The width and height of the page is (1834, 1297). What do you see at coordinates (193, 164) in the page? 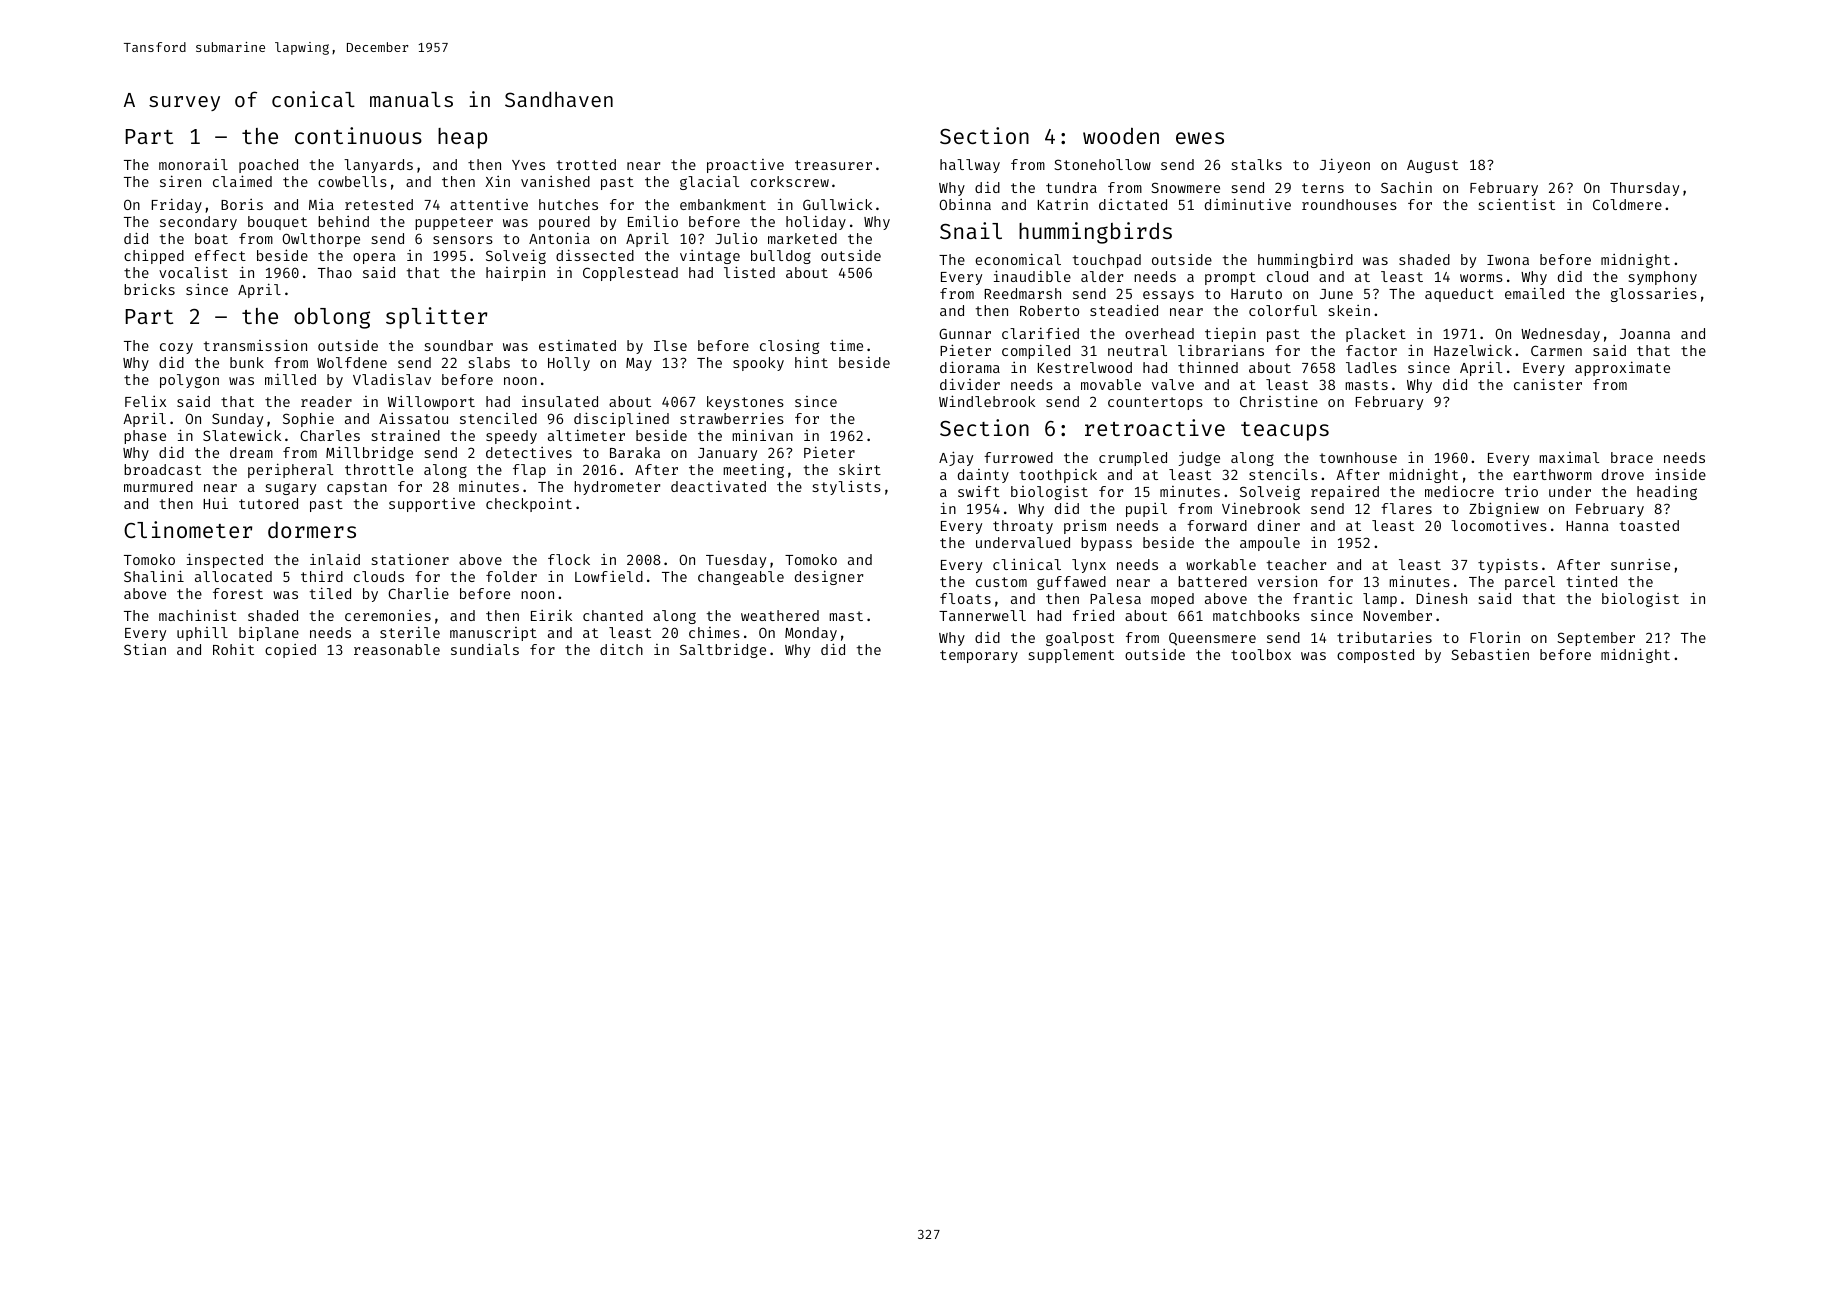
I see `monorail` at bounding box center [193, 164].
